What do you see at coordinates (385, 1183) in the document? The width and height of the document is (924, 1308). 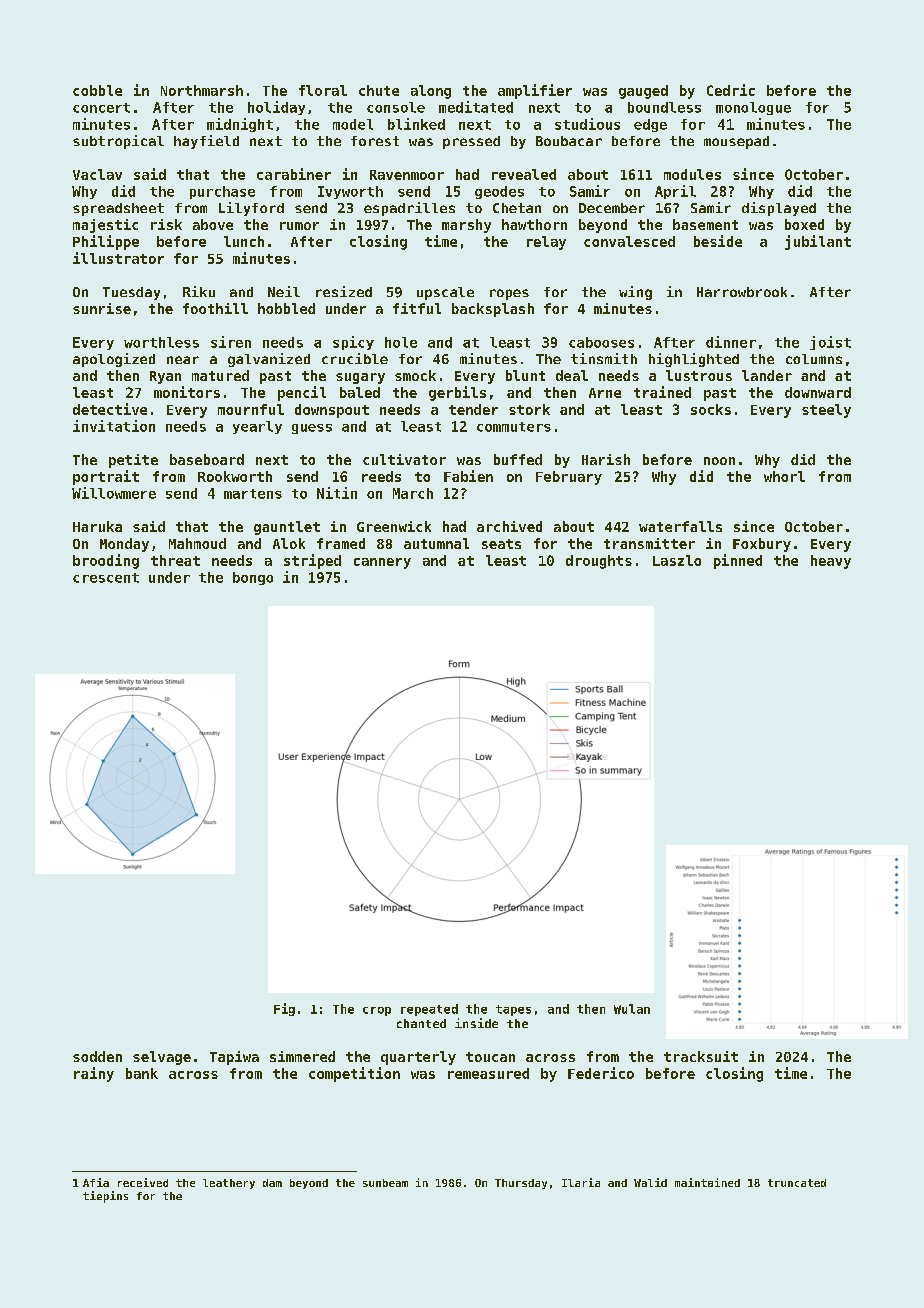 I see `sunbeam` at bounding box center [385, 1183].
